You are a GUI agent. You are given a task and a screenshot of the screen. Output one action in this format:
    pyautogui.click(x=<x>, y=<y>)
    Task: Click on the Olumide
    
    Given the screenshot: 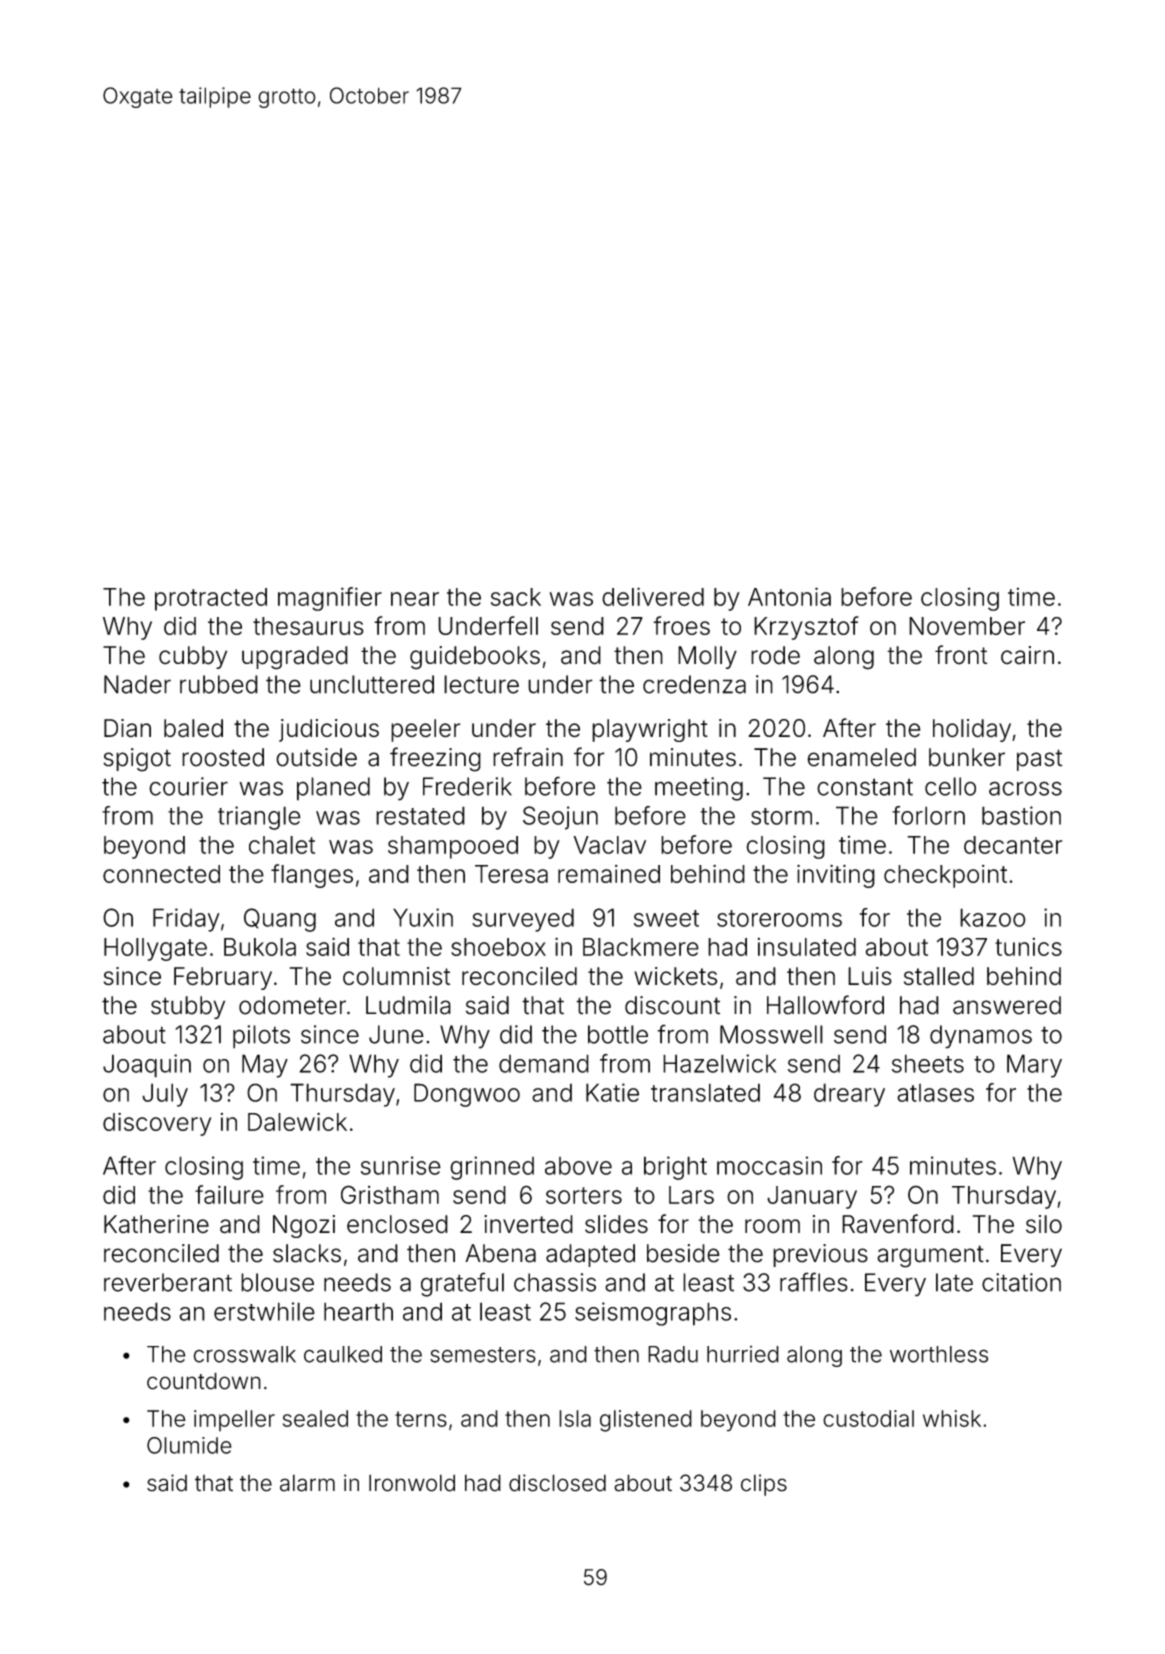 What is the action you would take?
    pyautogui.click(x=189, y=1445)
